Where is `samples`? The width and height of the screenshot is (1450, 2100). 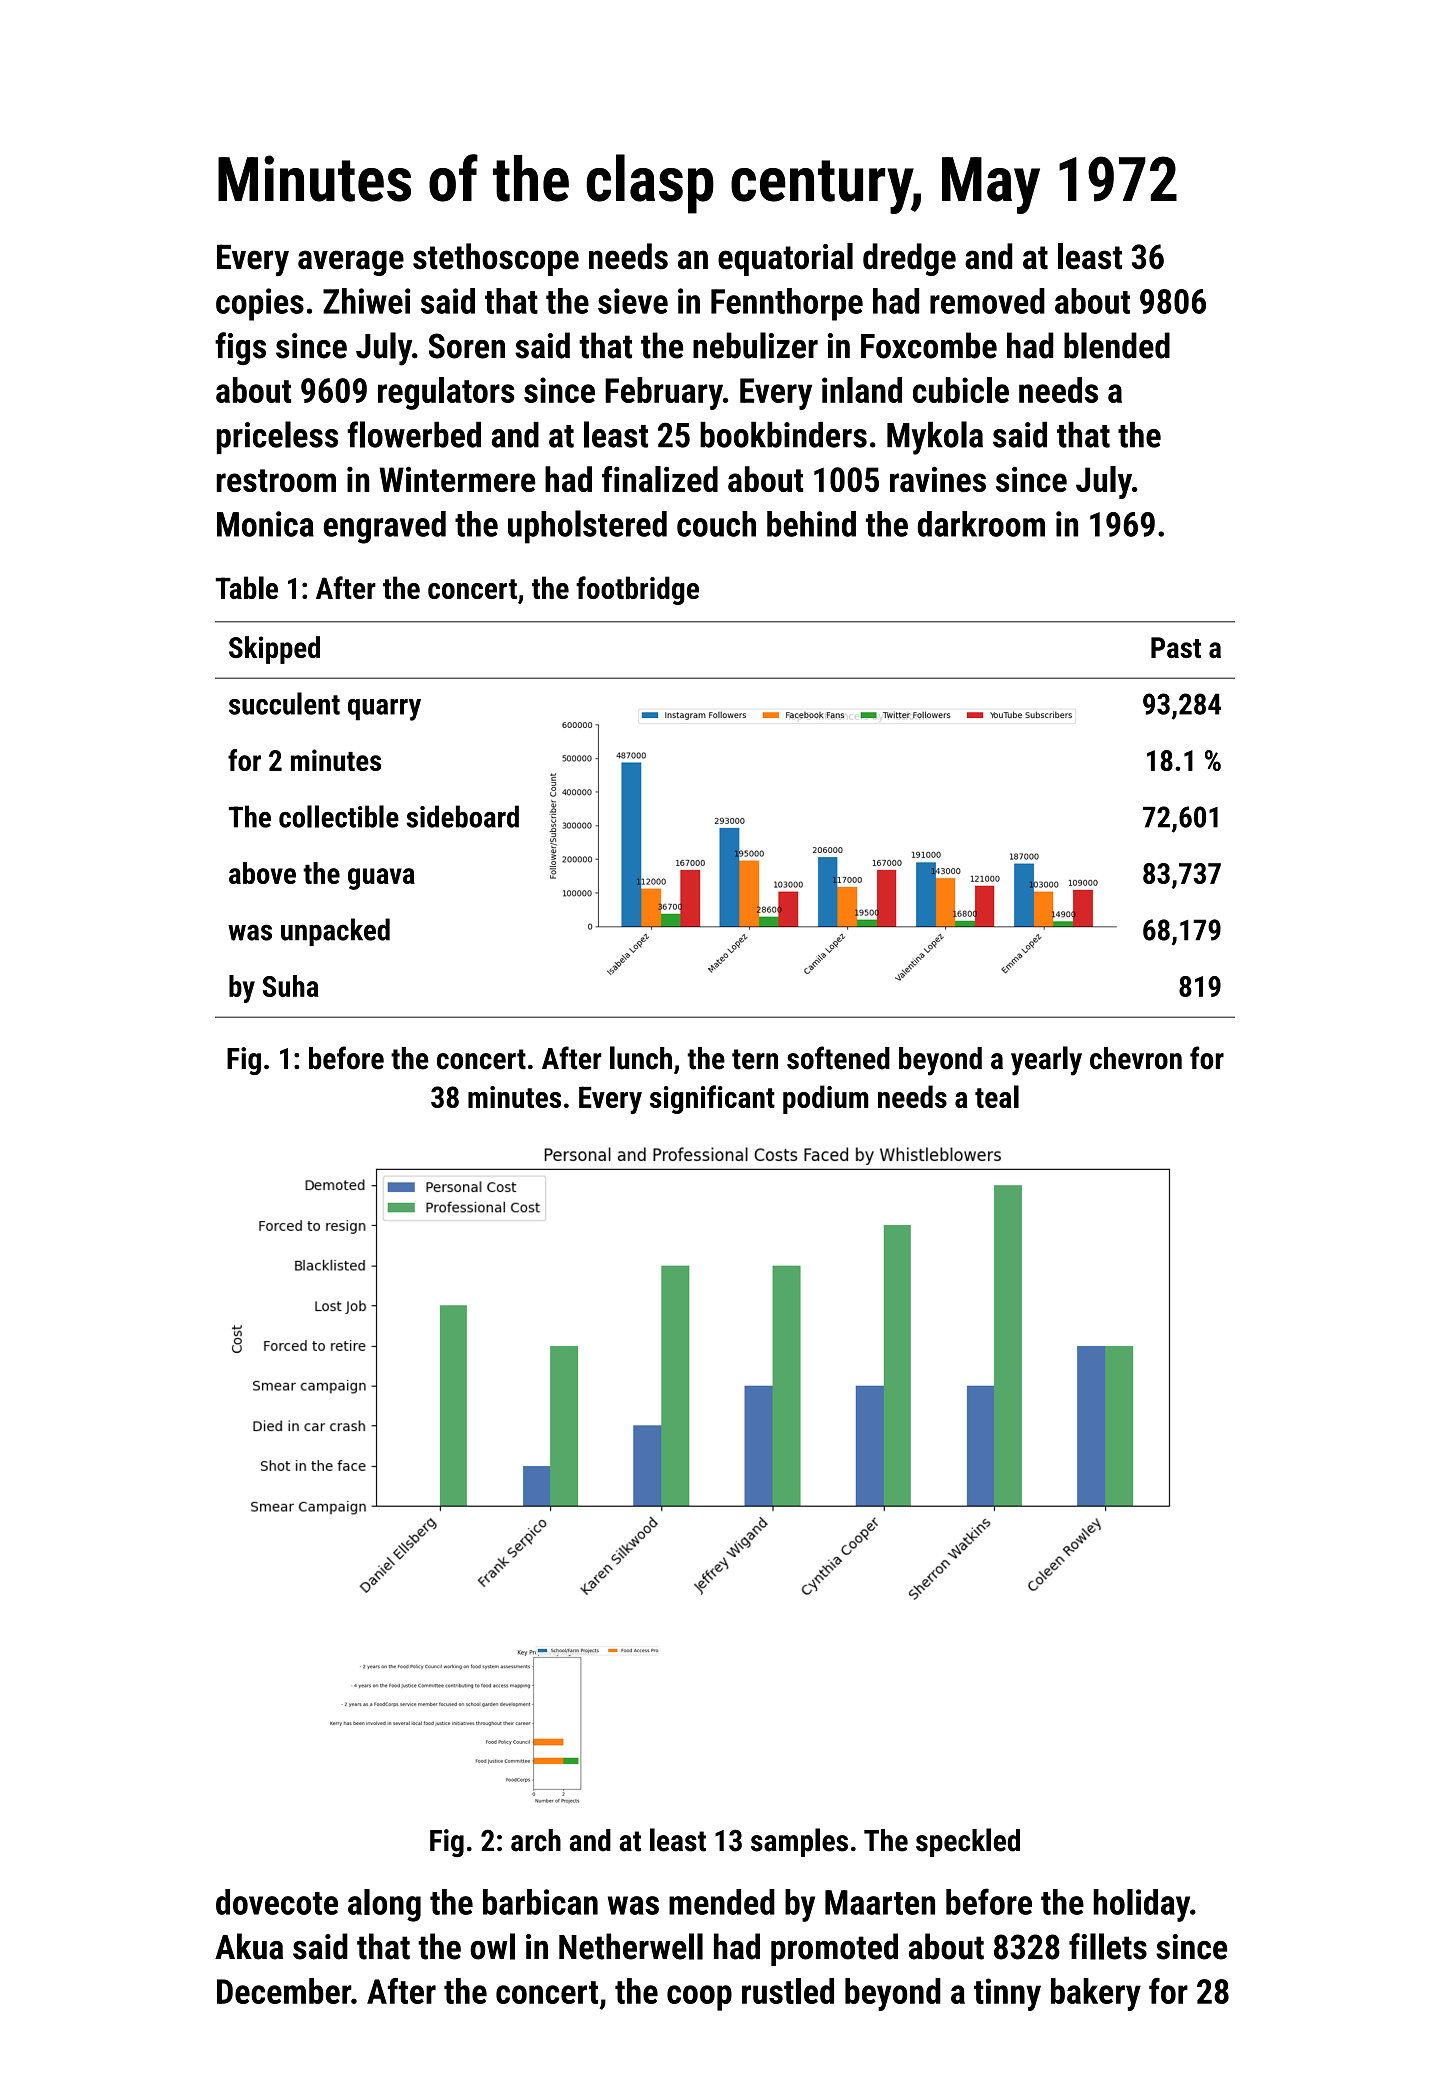 samples is located at coordinates (799, 1842).
